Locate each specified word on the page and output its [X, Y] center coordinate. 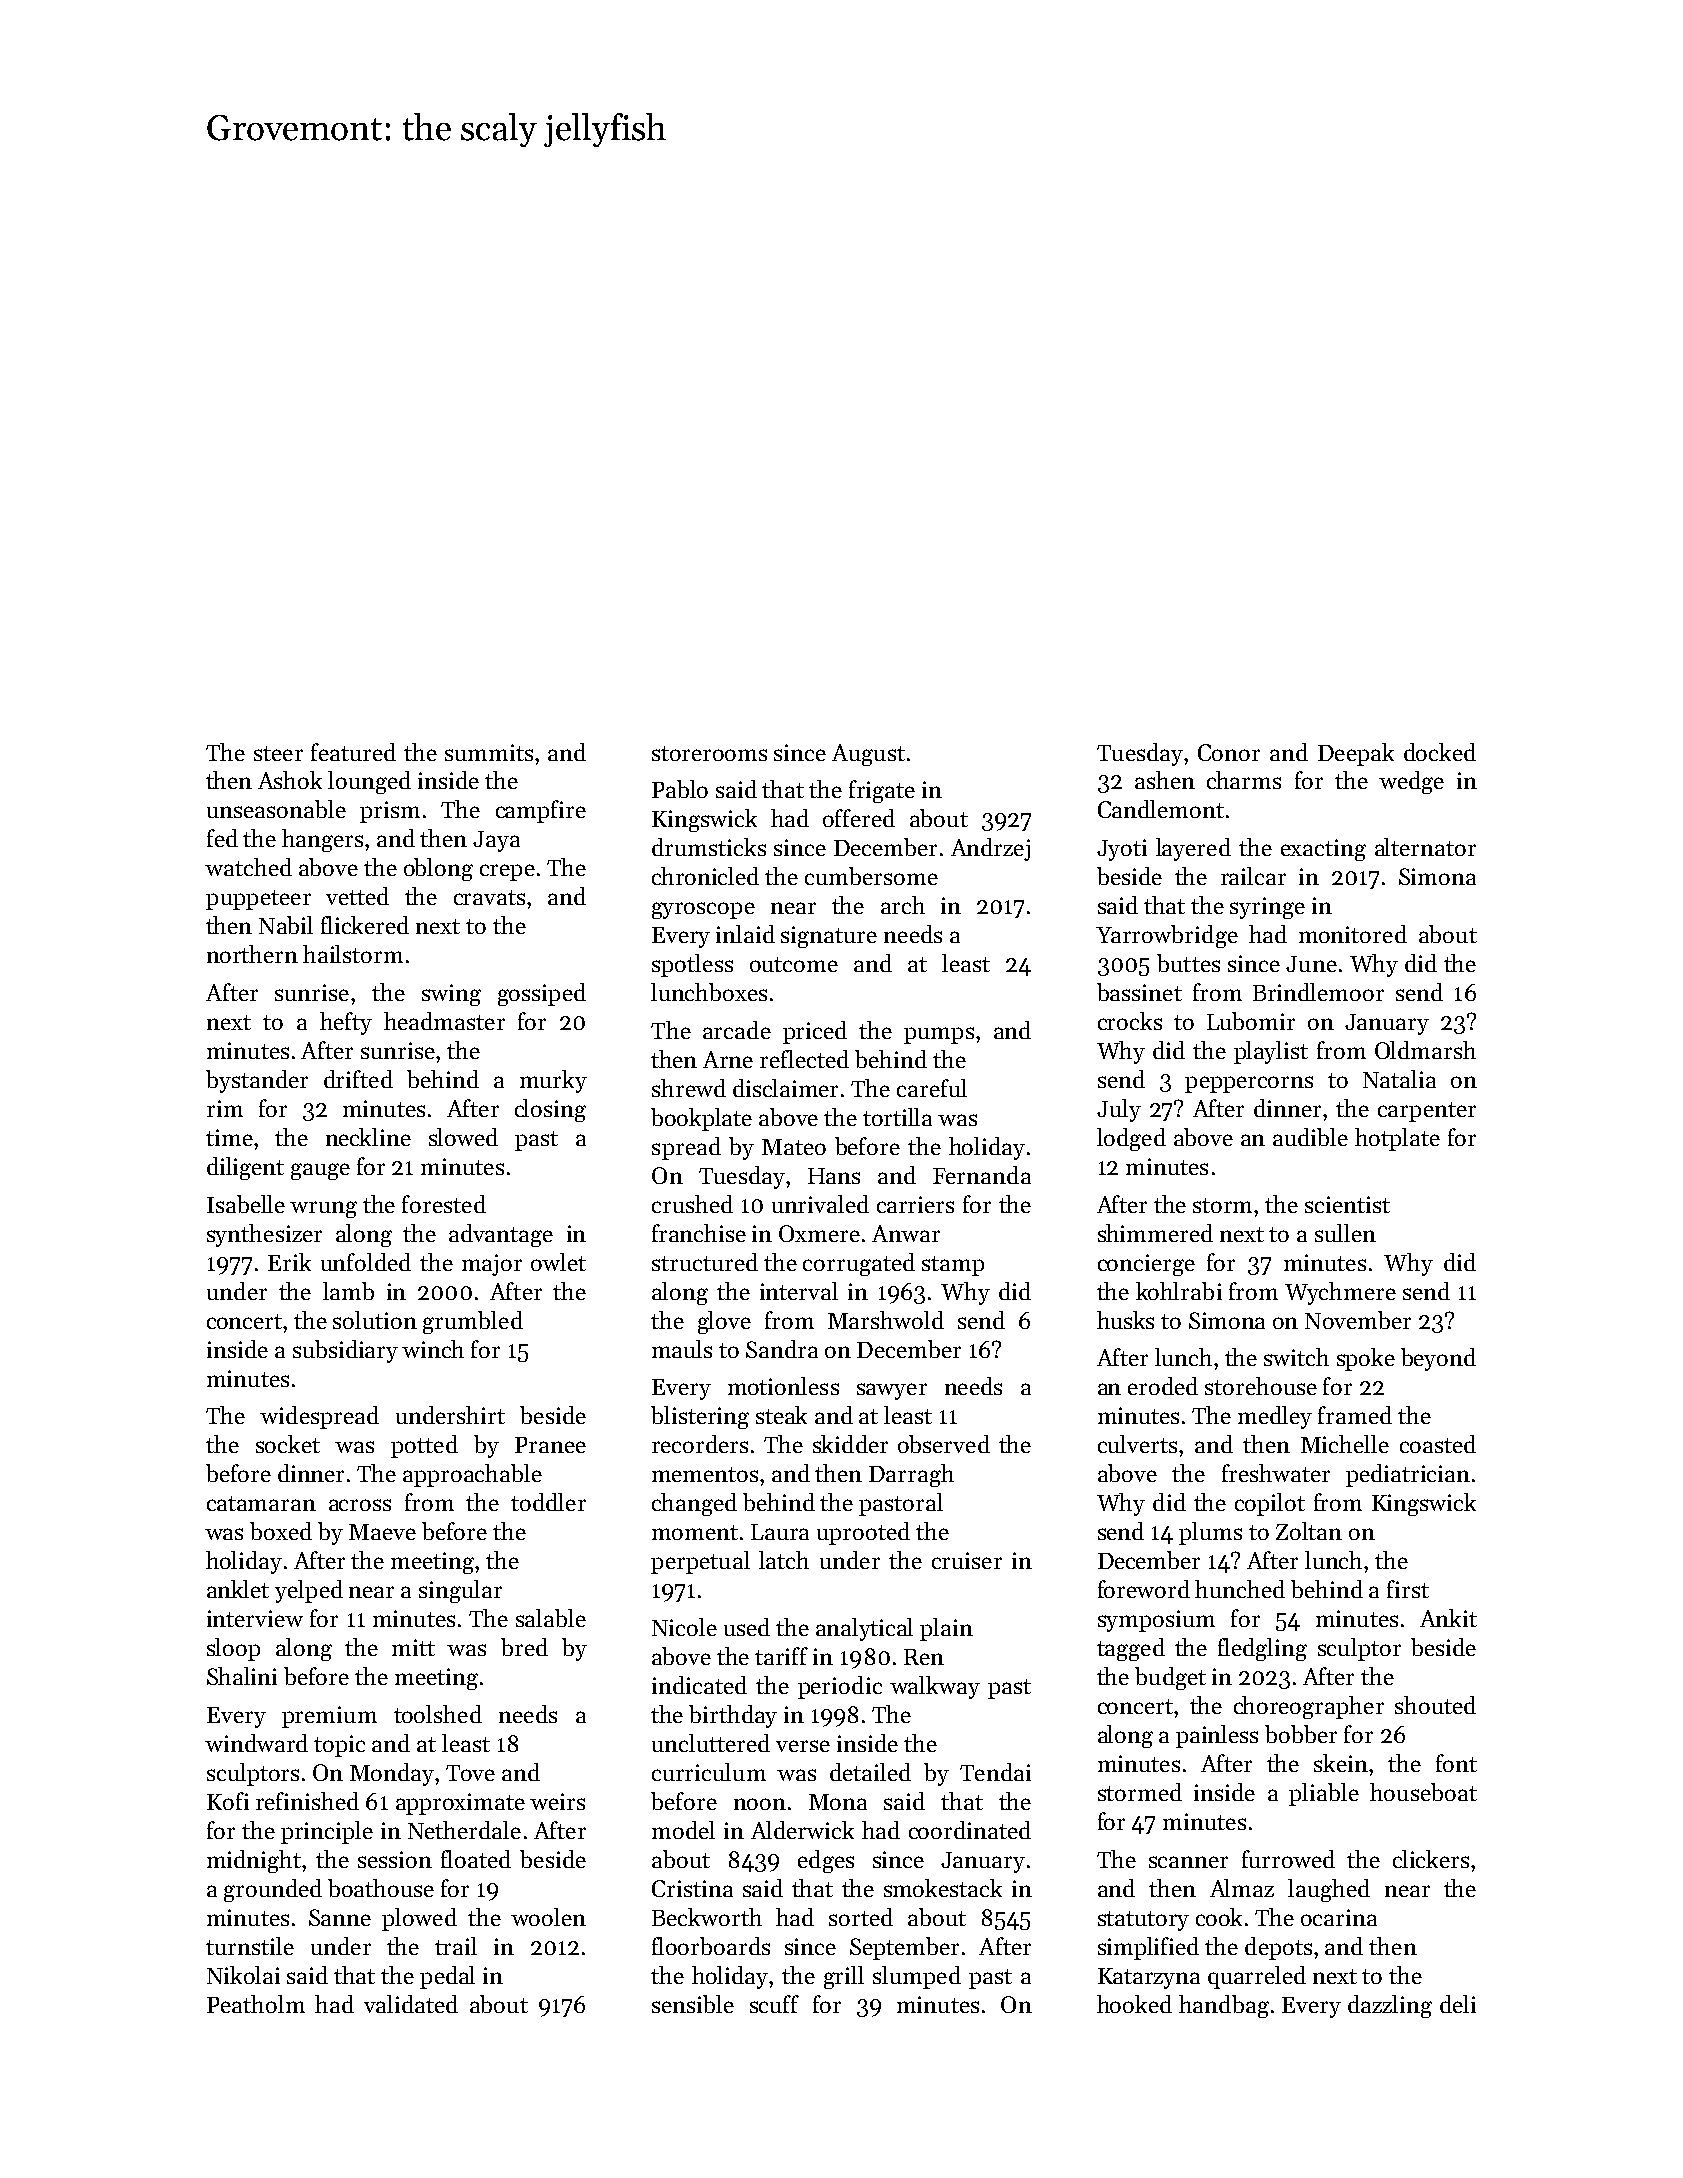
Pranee [550, 1445]
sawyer [892, 1391]
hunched [1240, 1589]
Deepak [1356, 754]
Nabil [286, 925]
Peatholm [256, 2004]
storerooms [709, 753]
